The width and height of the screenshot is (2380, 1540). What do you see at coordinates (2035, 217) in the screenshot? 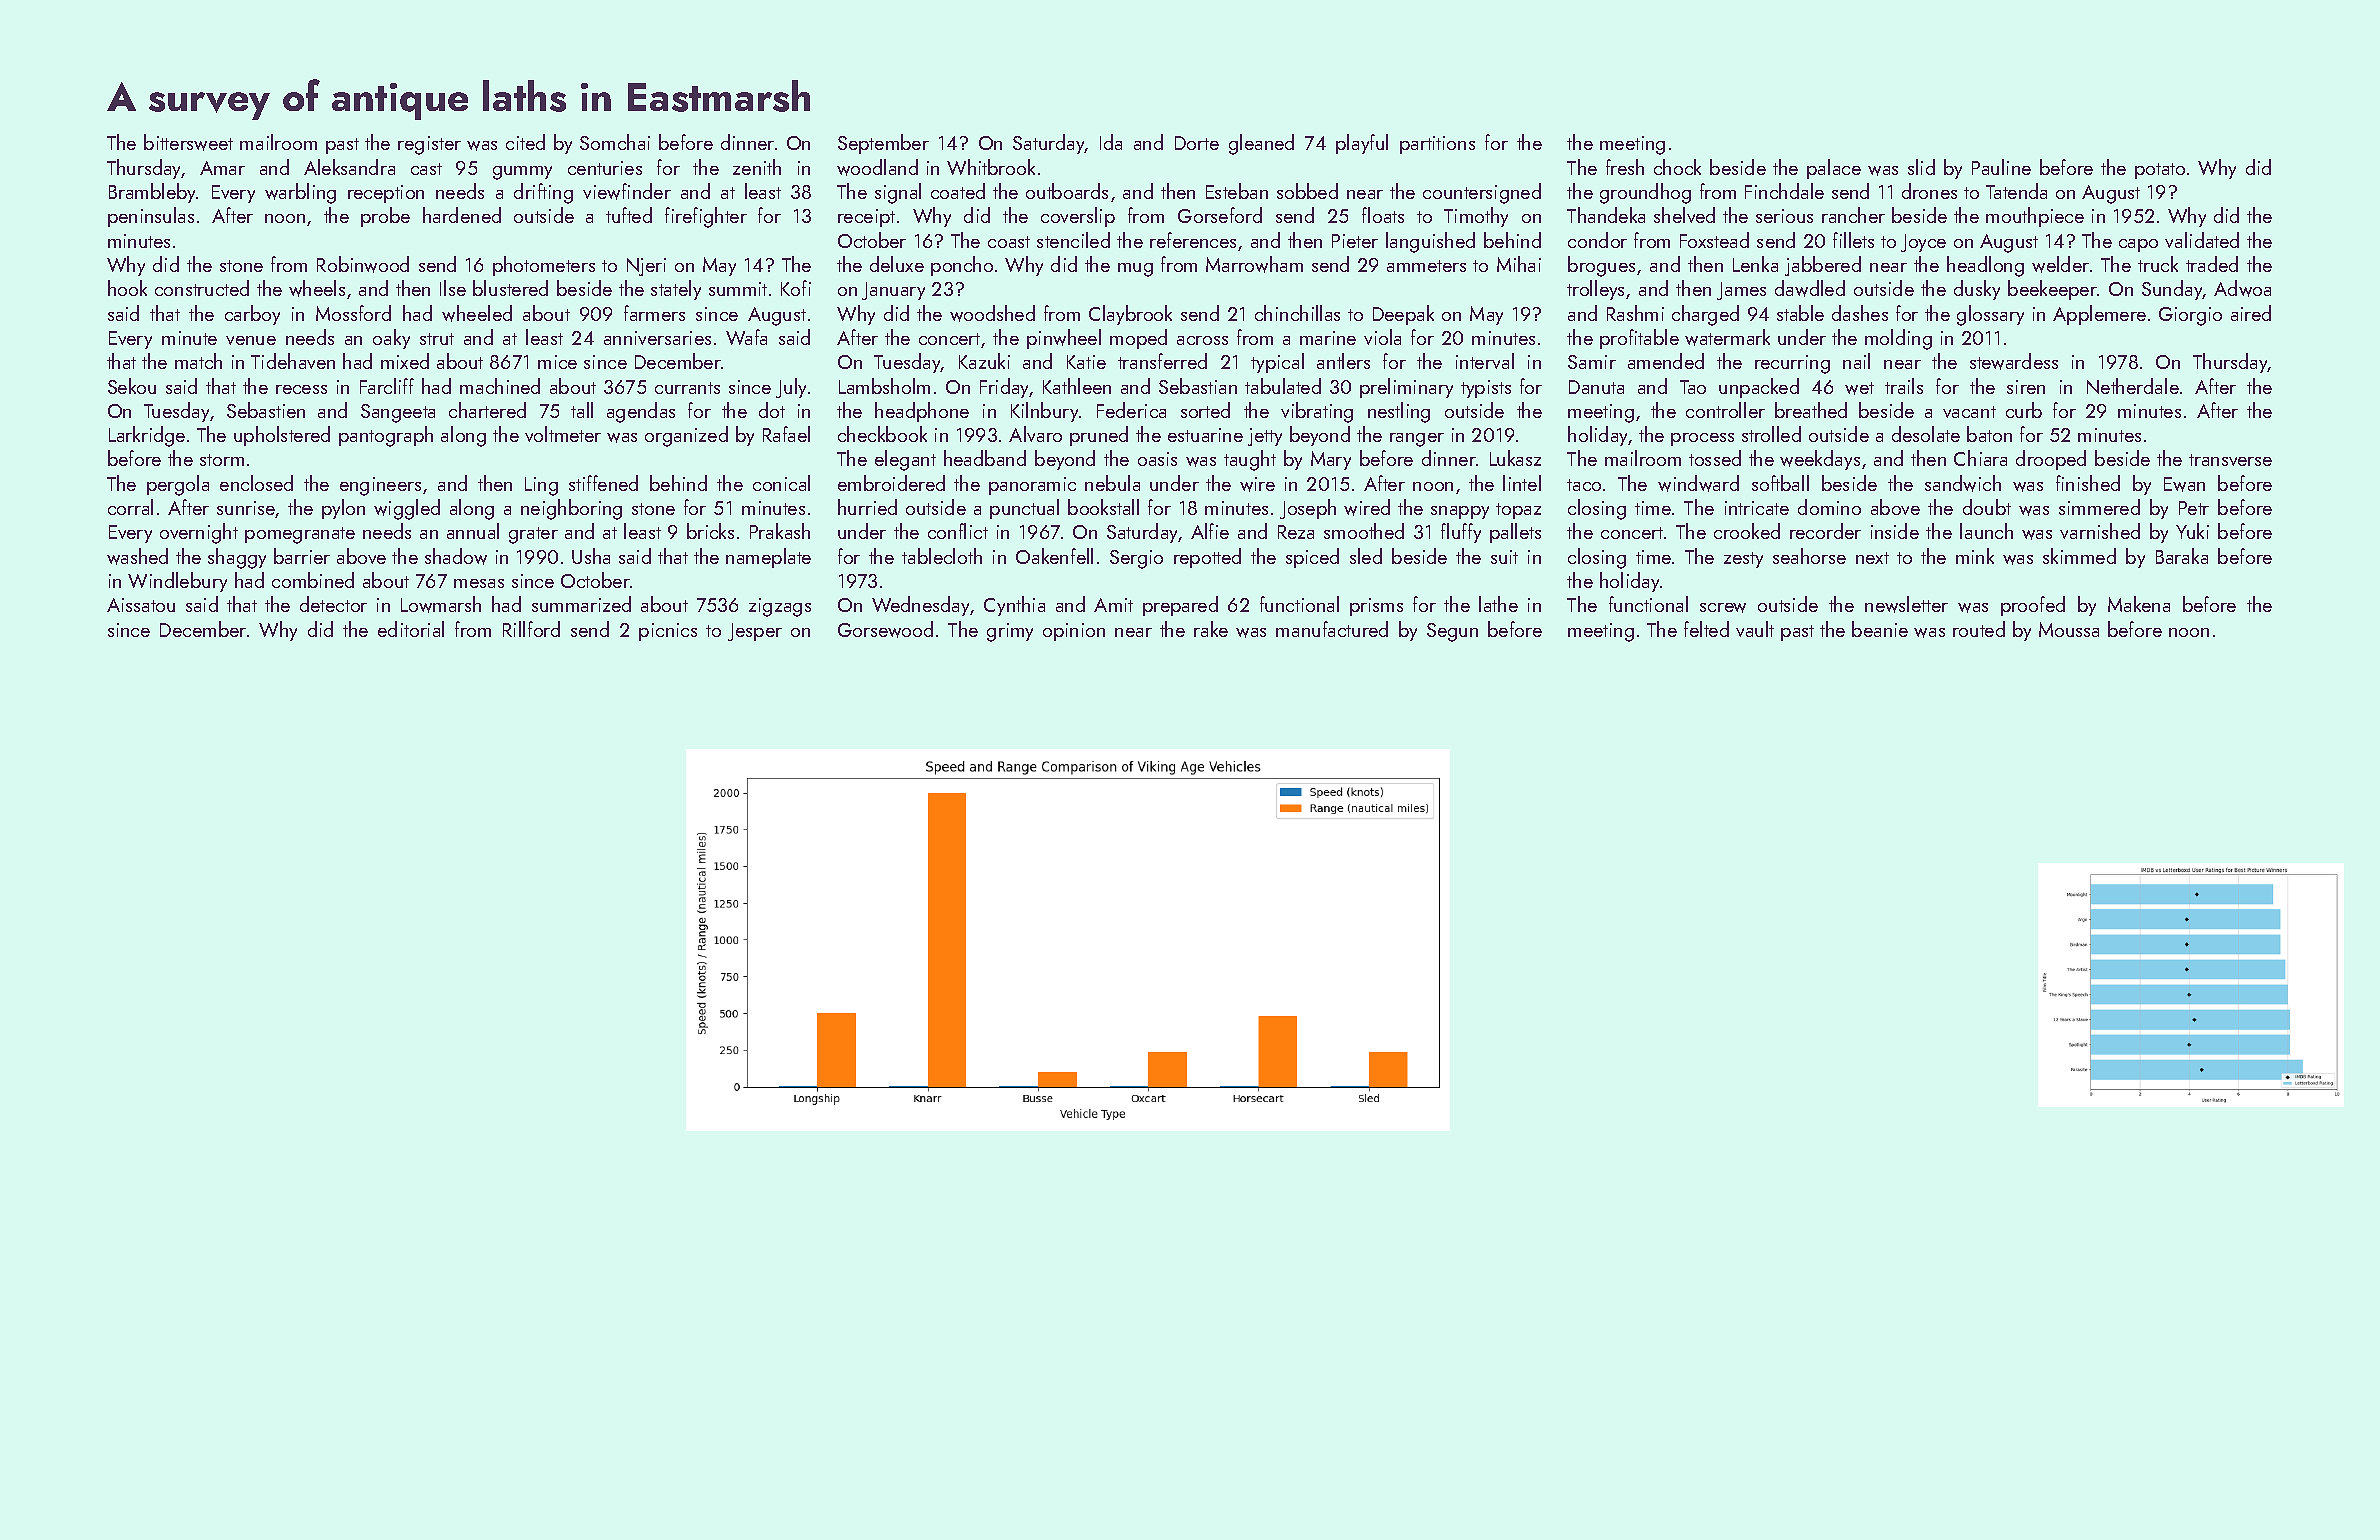
I see `mouthpiece` at bounding box center [2035, 217].
